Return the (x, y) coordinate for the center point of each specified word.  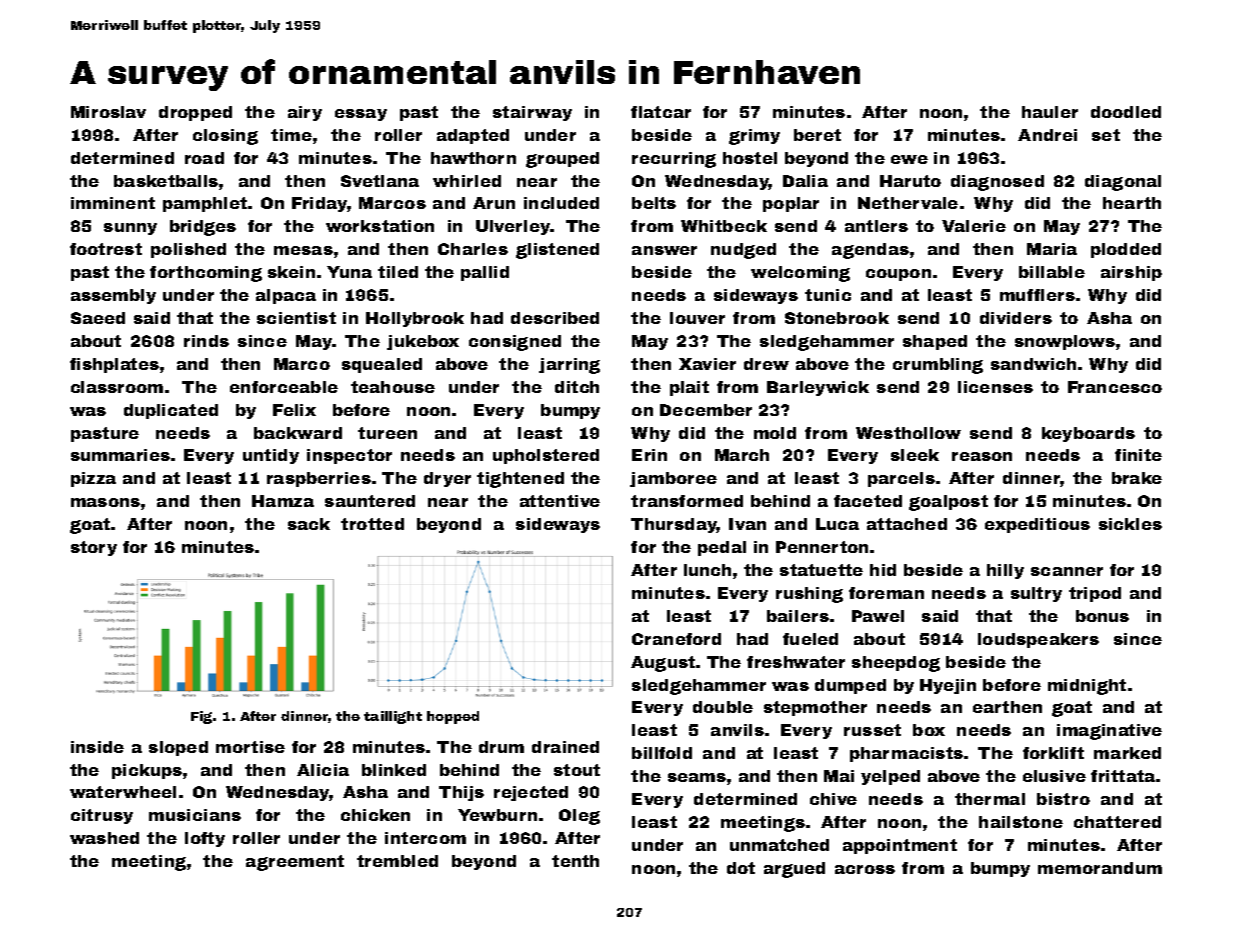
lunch (707, 570)
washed (104, 838)
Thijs (461, 793)
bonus (1102, 616)
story (94, 548)
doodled (1126, 112)
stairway (532, 113)
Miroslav (108, 112)
